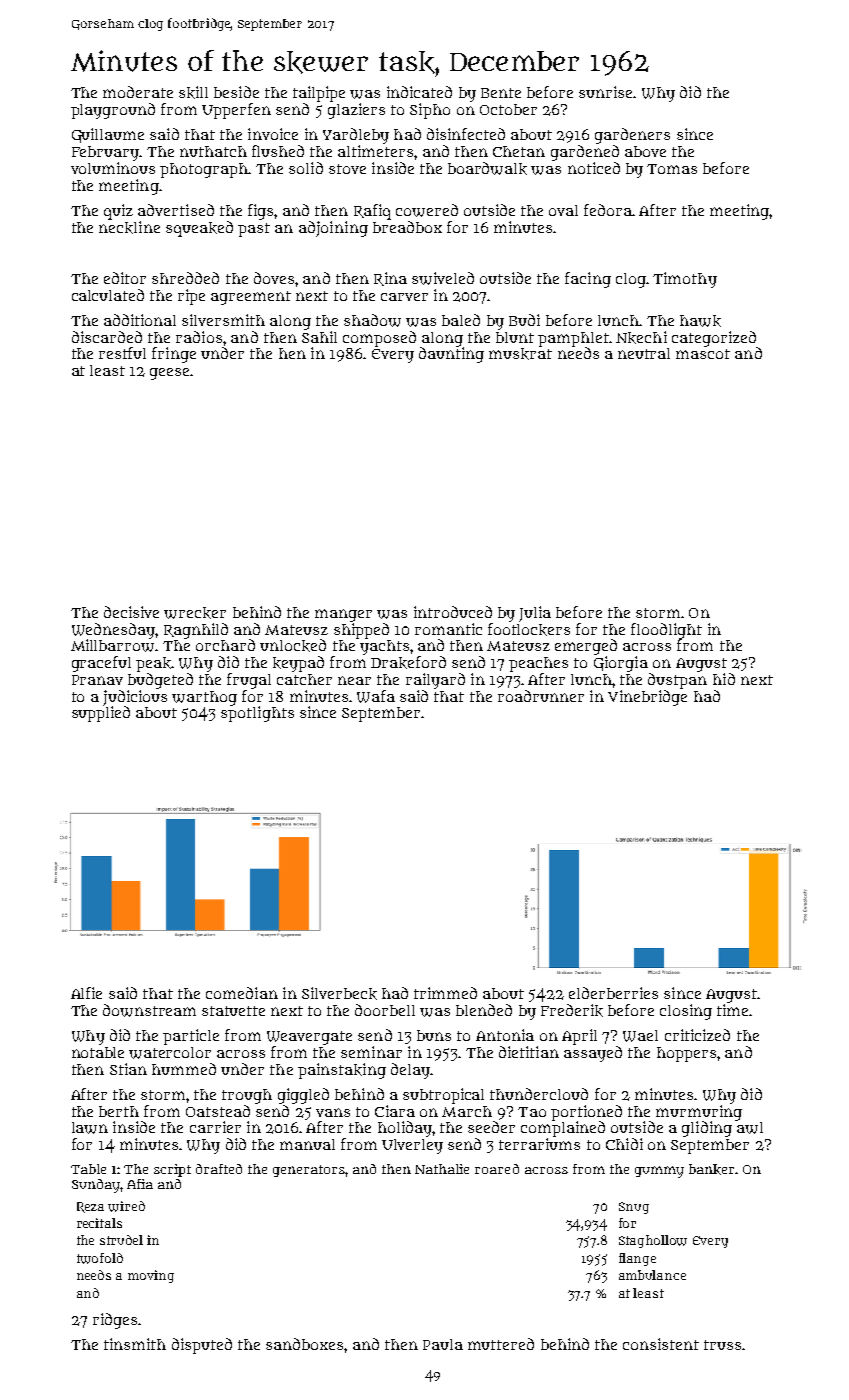  I want to click on supplied, so click(101, 714).
